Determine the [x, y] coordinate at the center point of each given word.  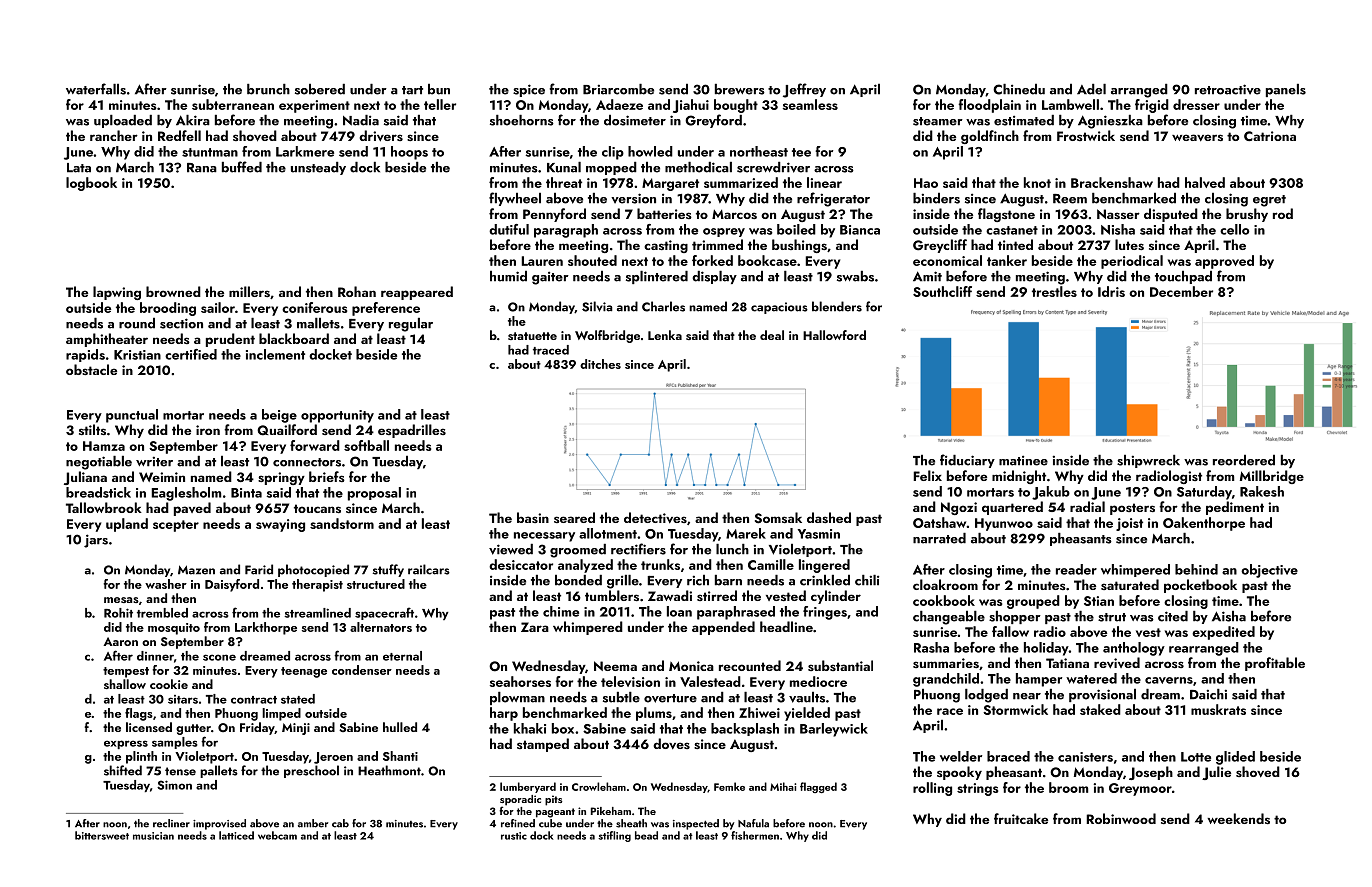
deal [772, 335]
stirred [717, 595]
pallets [219, 771]
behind [1196, 569]
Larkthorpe [266, 628]
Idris [1111, 291]
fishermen [755, 835]
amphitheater [107, 340]
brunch [268, 89]
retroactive [1228, 89]
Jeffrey [804, 90]
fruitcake [1021, 818]
